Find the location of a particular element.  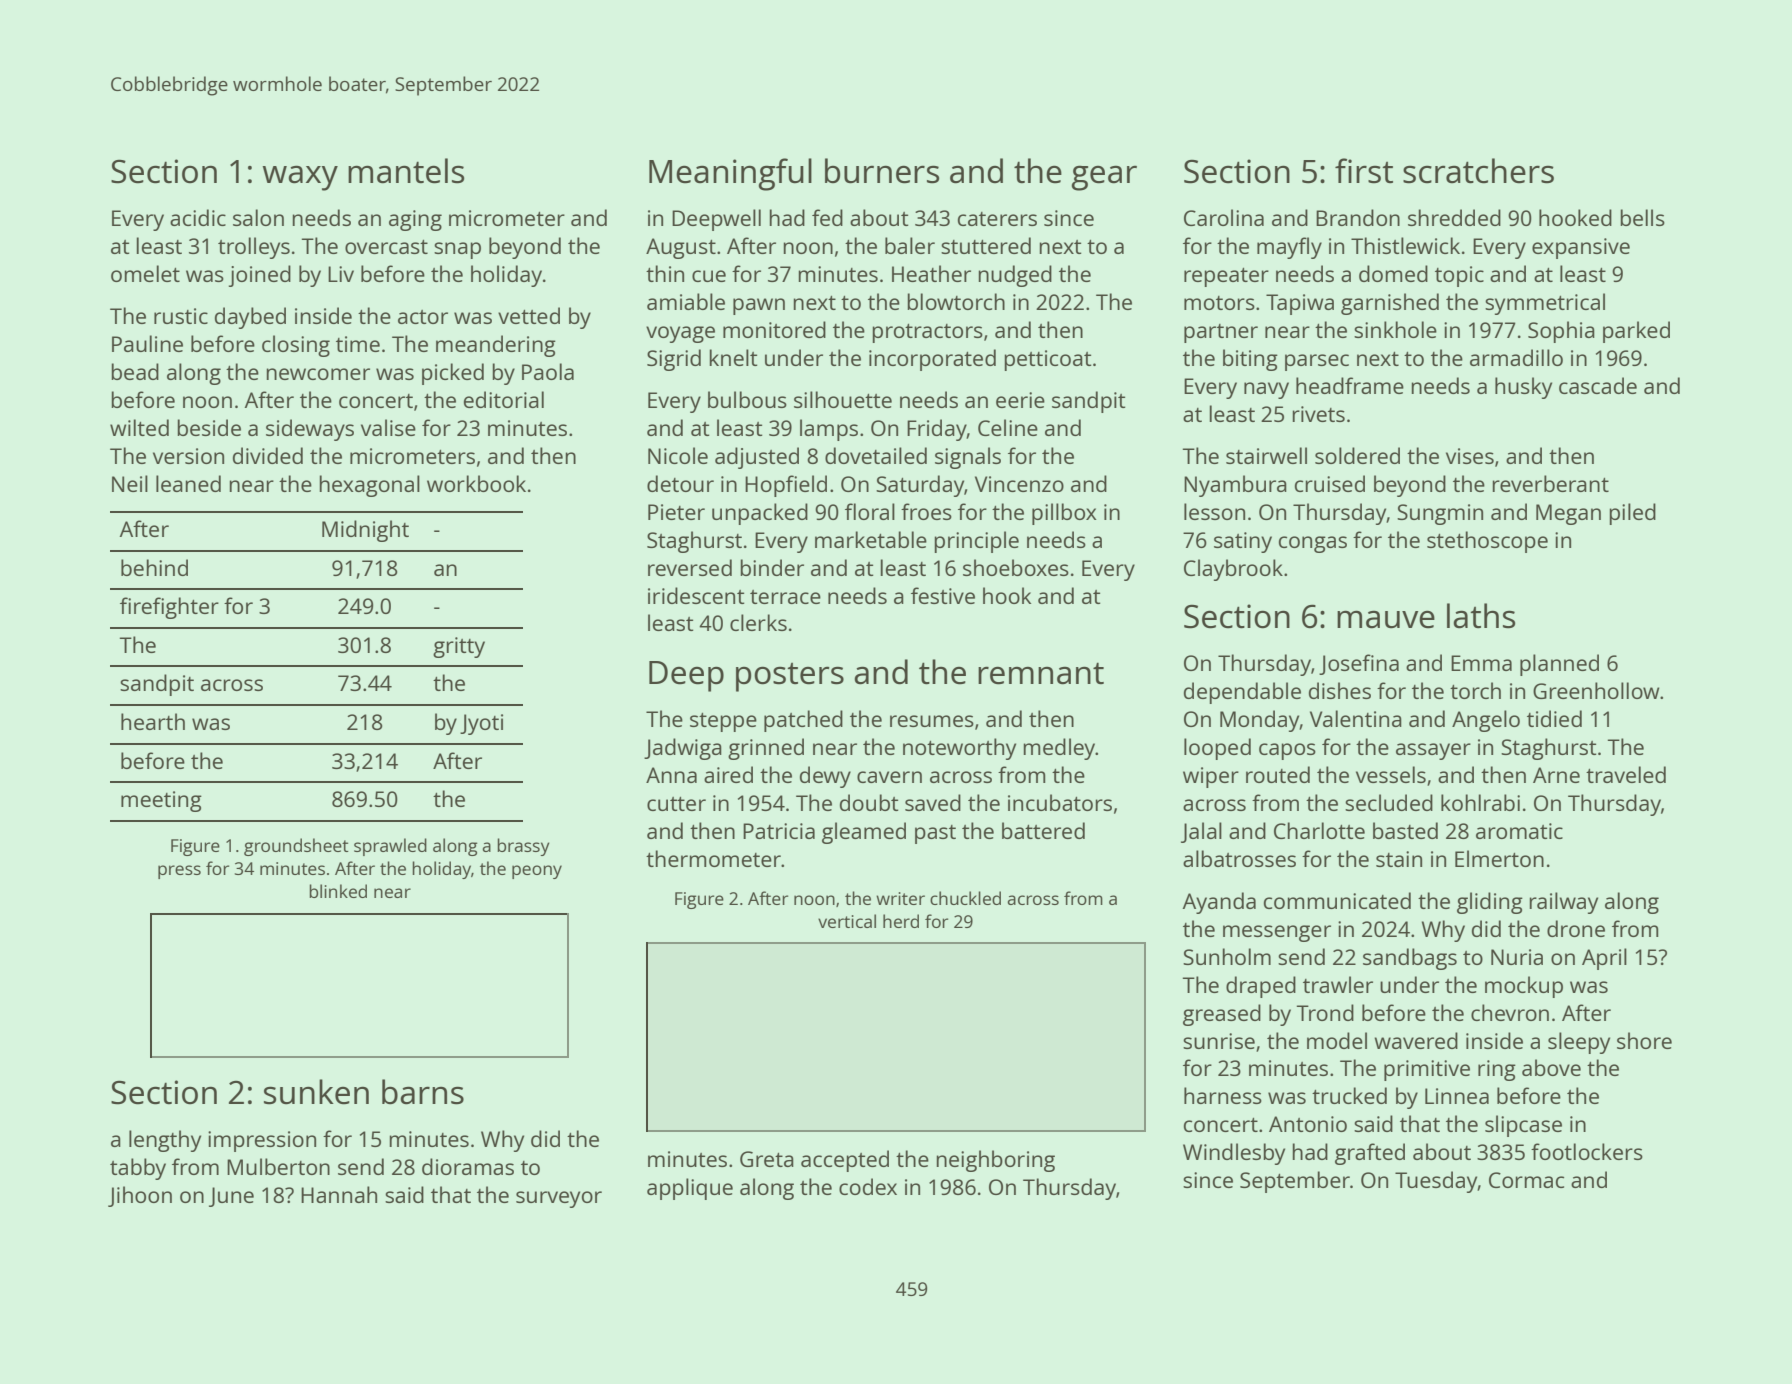

mantels is located at coordinates (406, 171).
